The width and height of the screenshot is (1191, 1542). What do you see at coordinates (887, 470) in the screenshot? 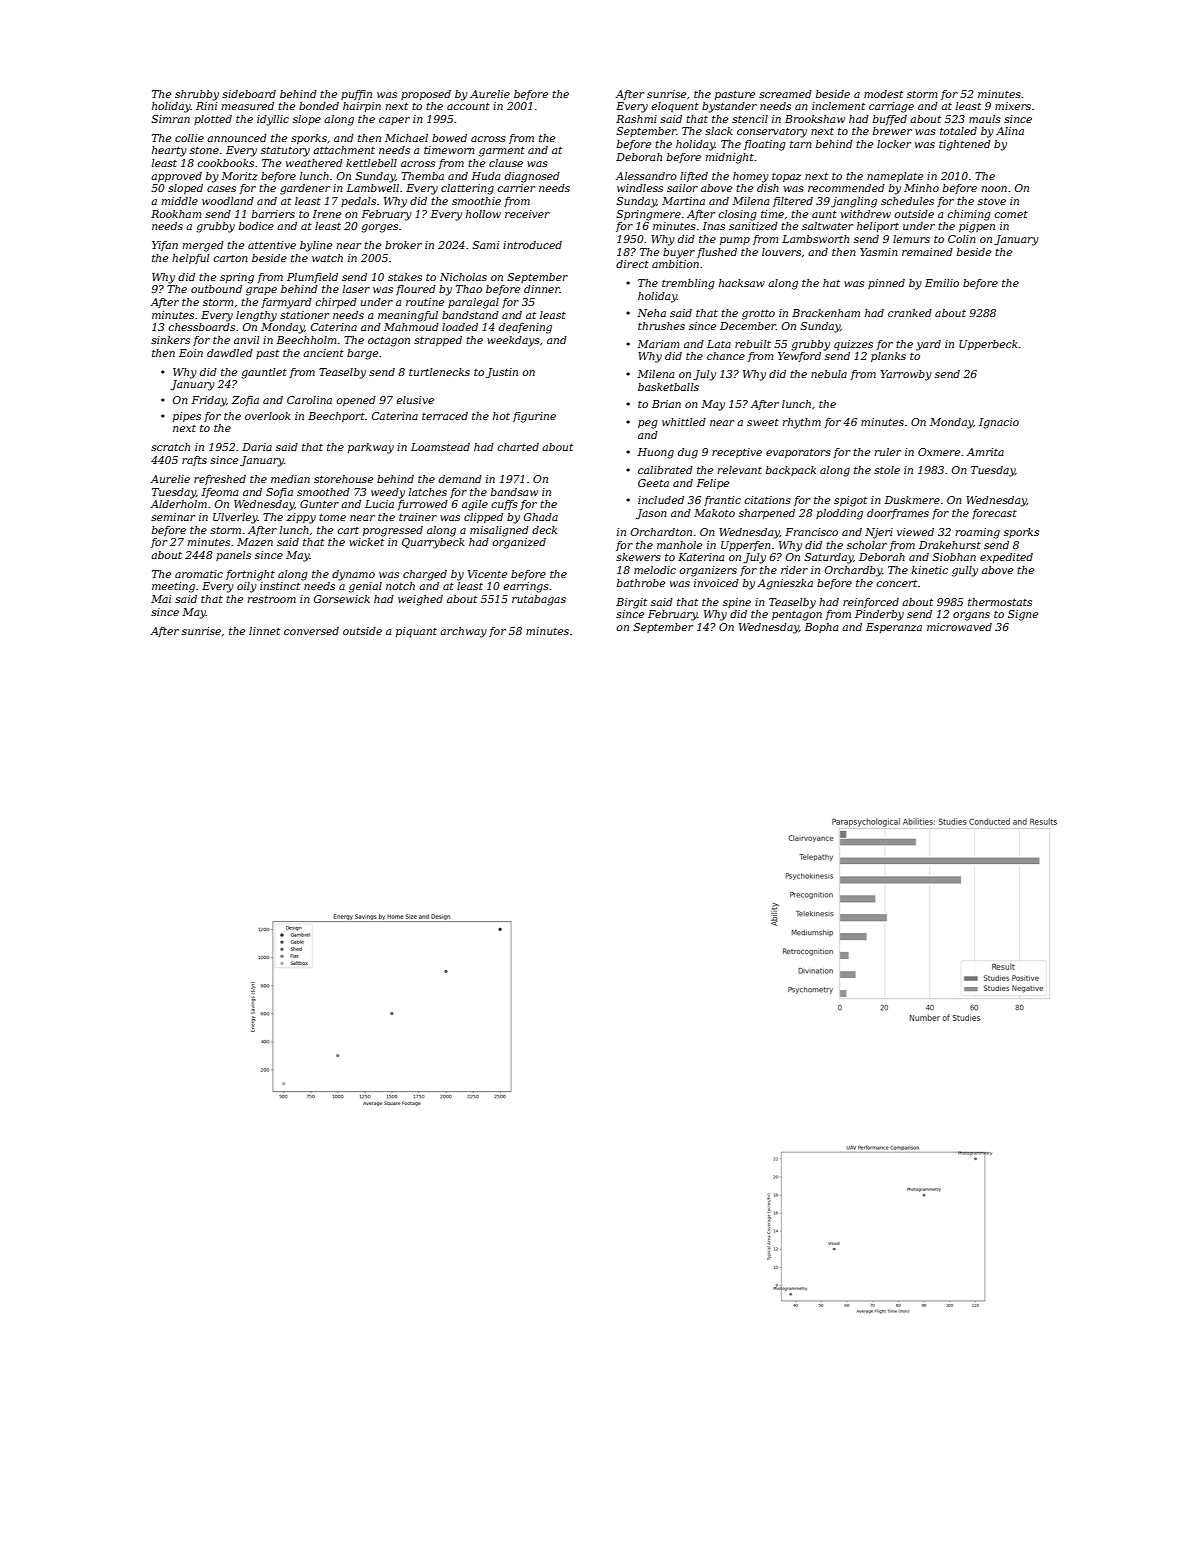
I see `stole` at bounding box center [887, 470].
